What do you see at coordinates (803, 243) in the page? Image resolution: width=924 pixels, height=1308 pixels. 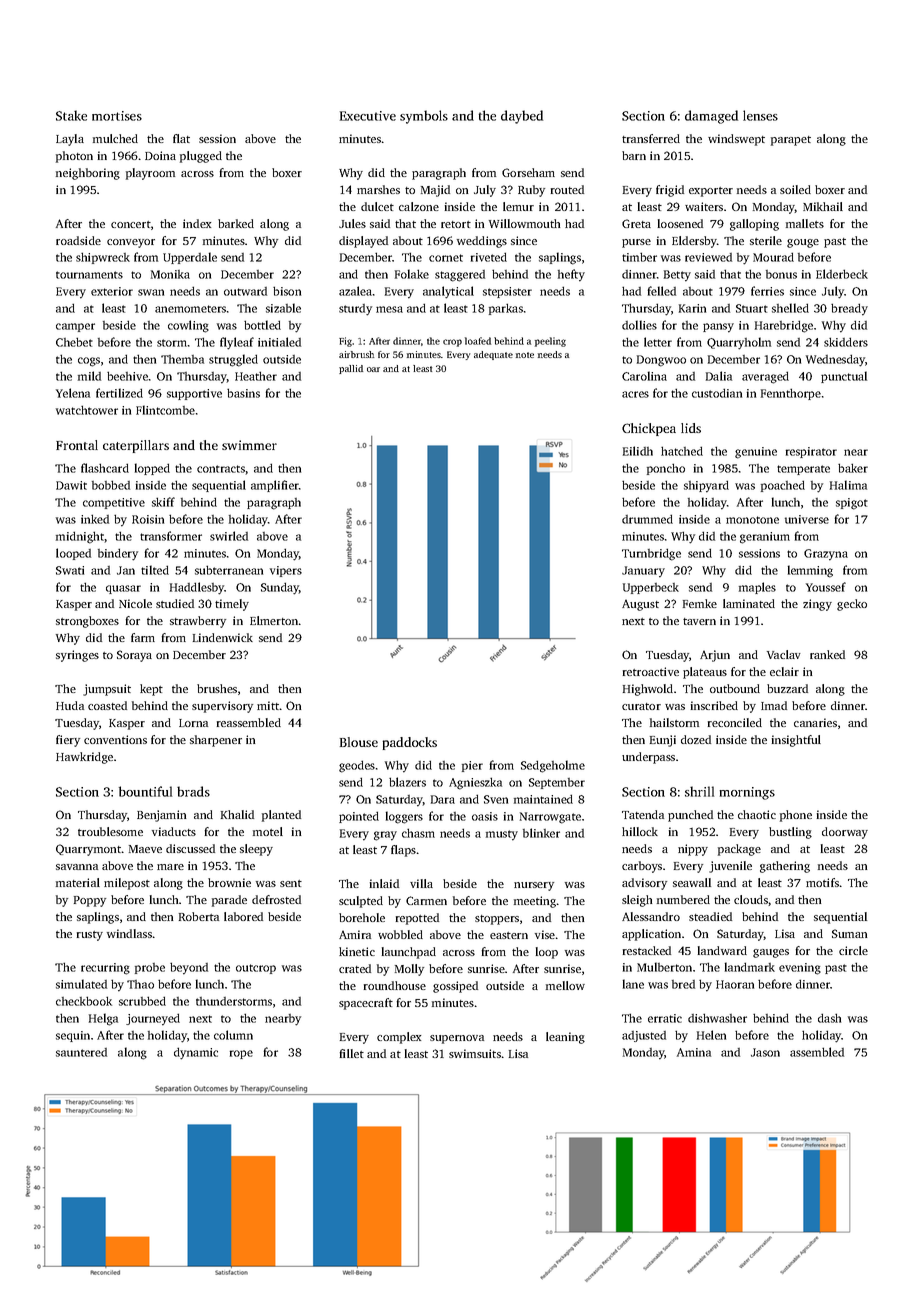 I see `gouge` at bounding box center [803, 243].
